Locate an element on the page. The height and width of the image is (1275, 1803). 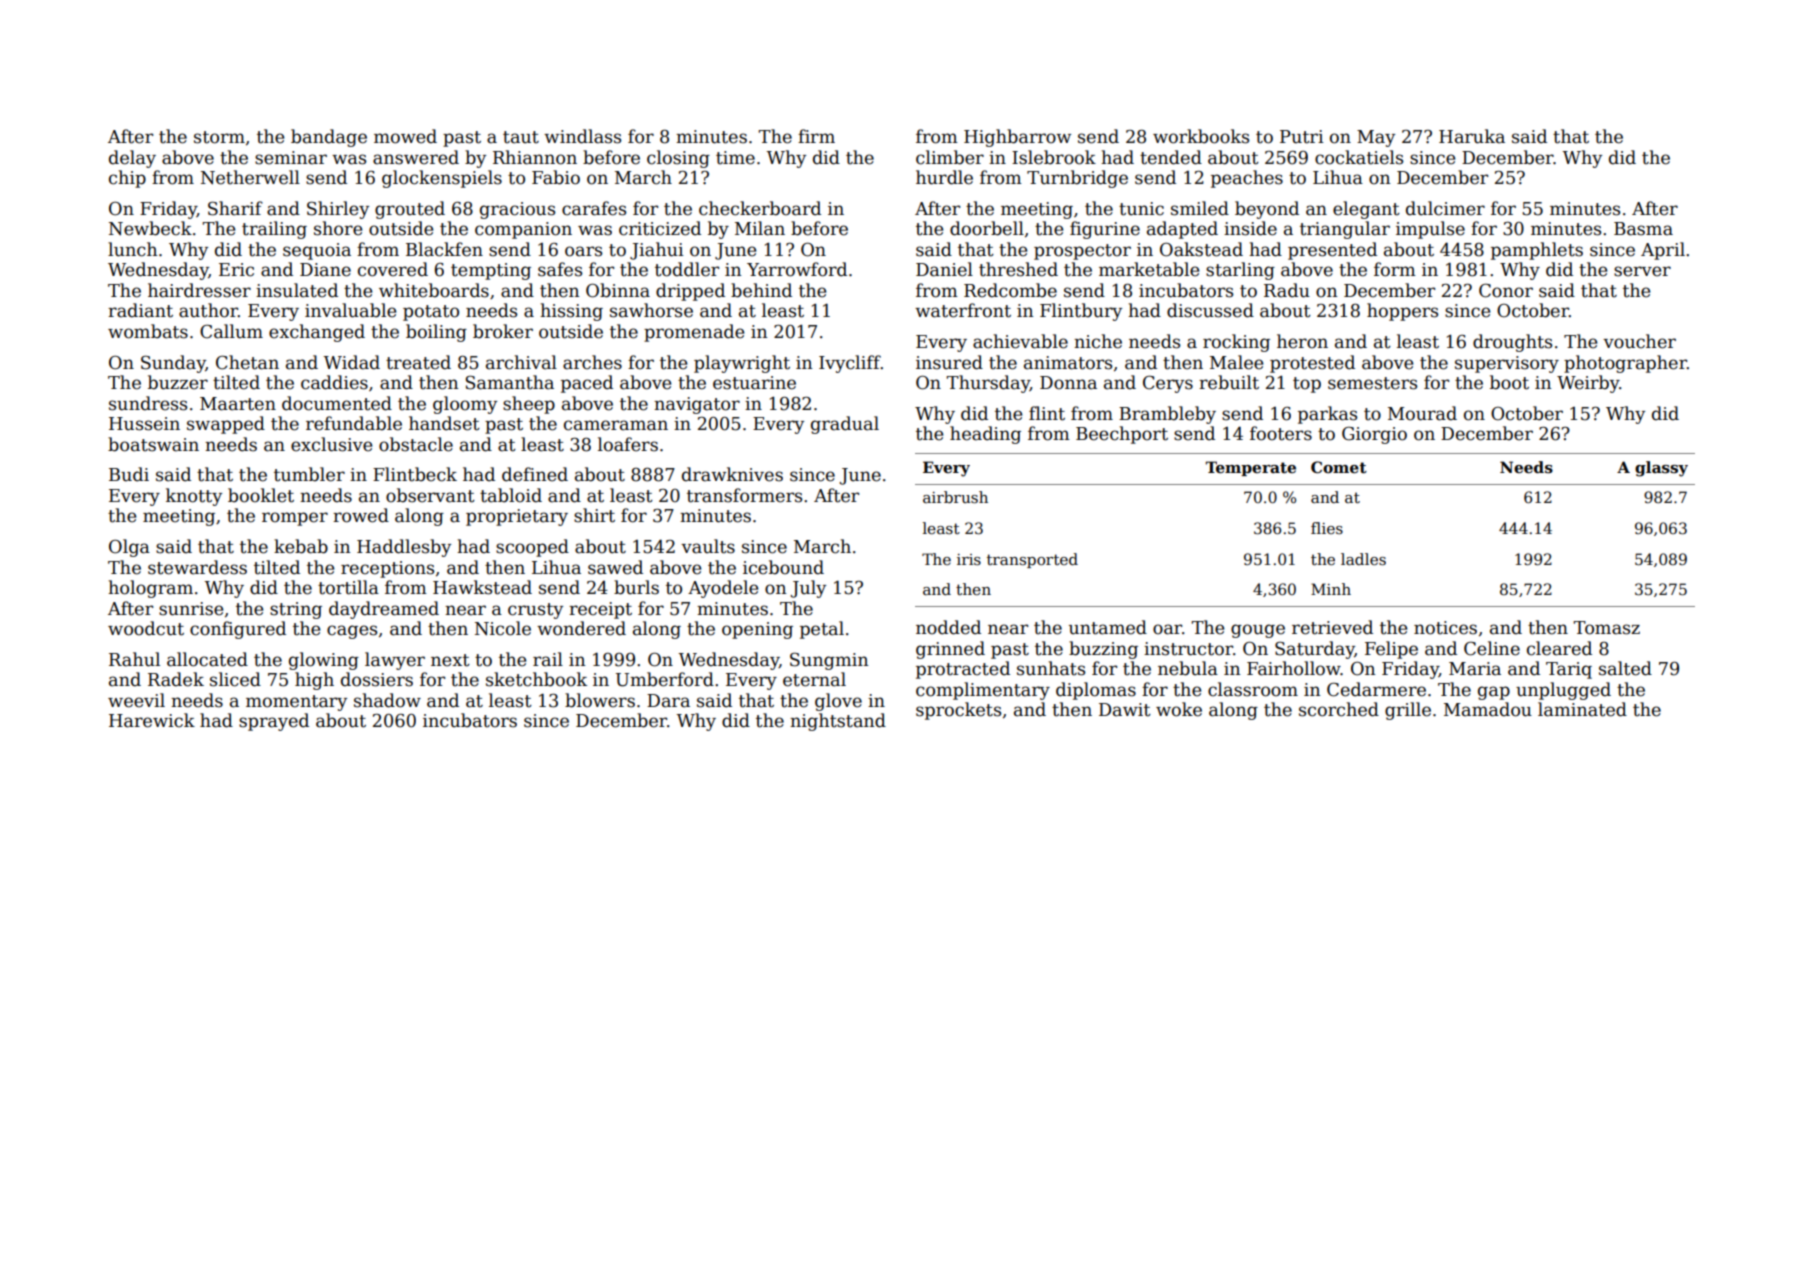
Putri is located at coordinates (1302, 137).
